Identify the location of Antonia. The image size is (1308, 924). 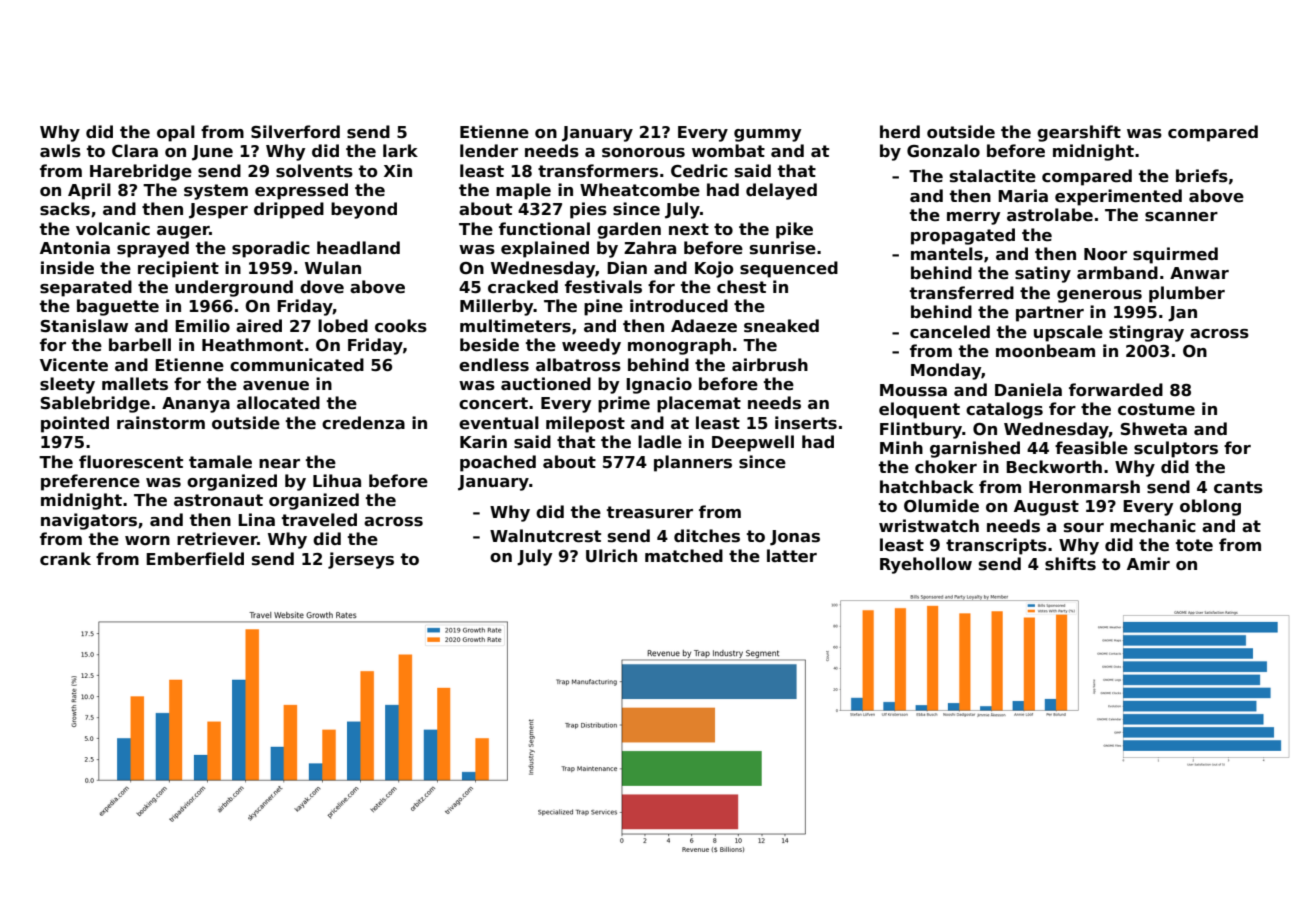
(75, 248).
